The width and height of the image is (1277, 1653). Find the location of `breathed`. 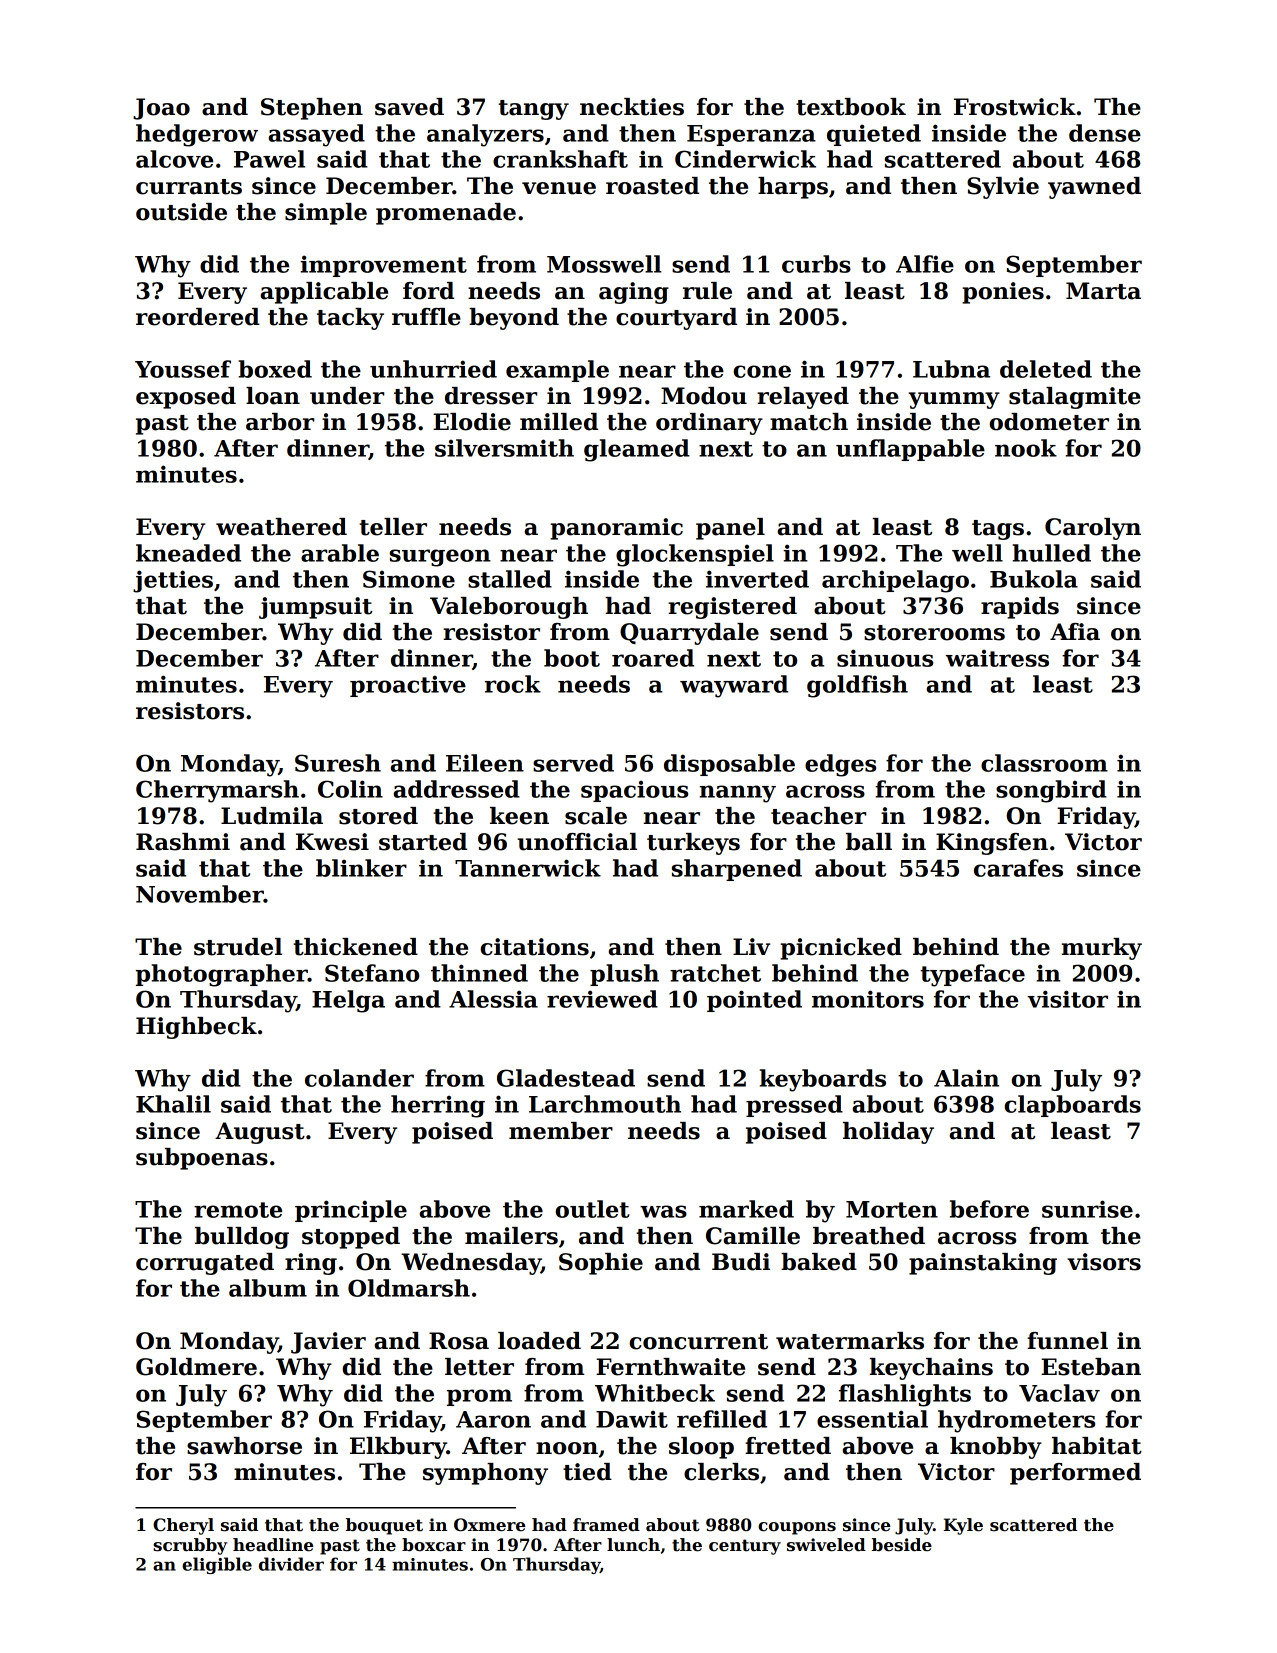

breathed is located at coordinates (869, 1236).
